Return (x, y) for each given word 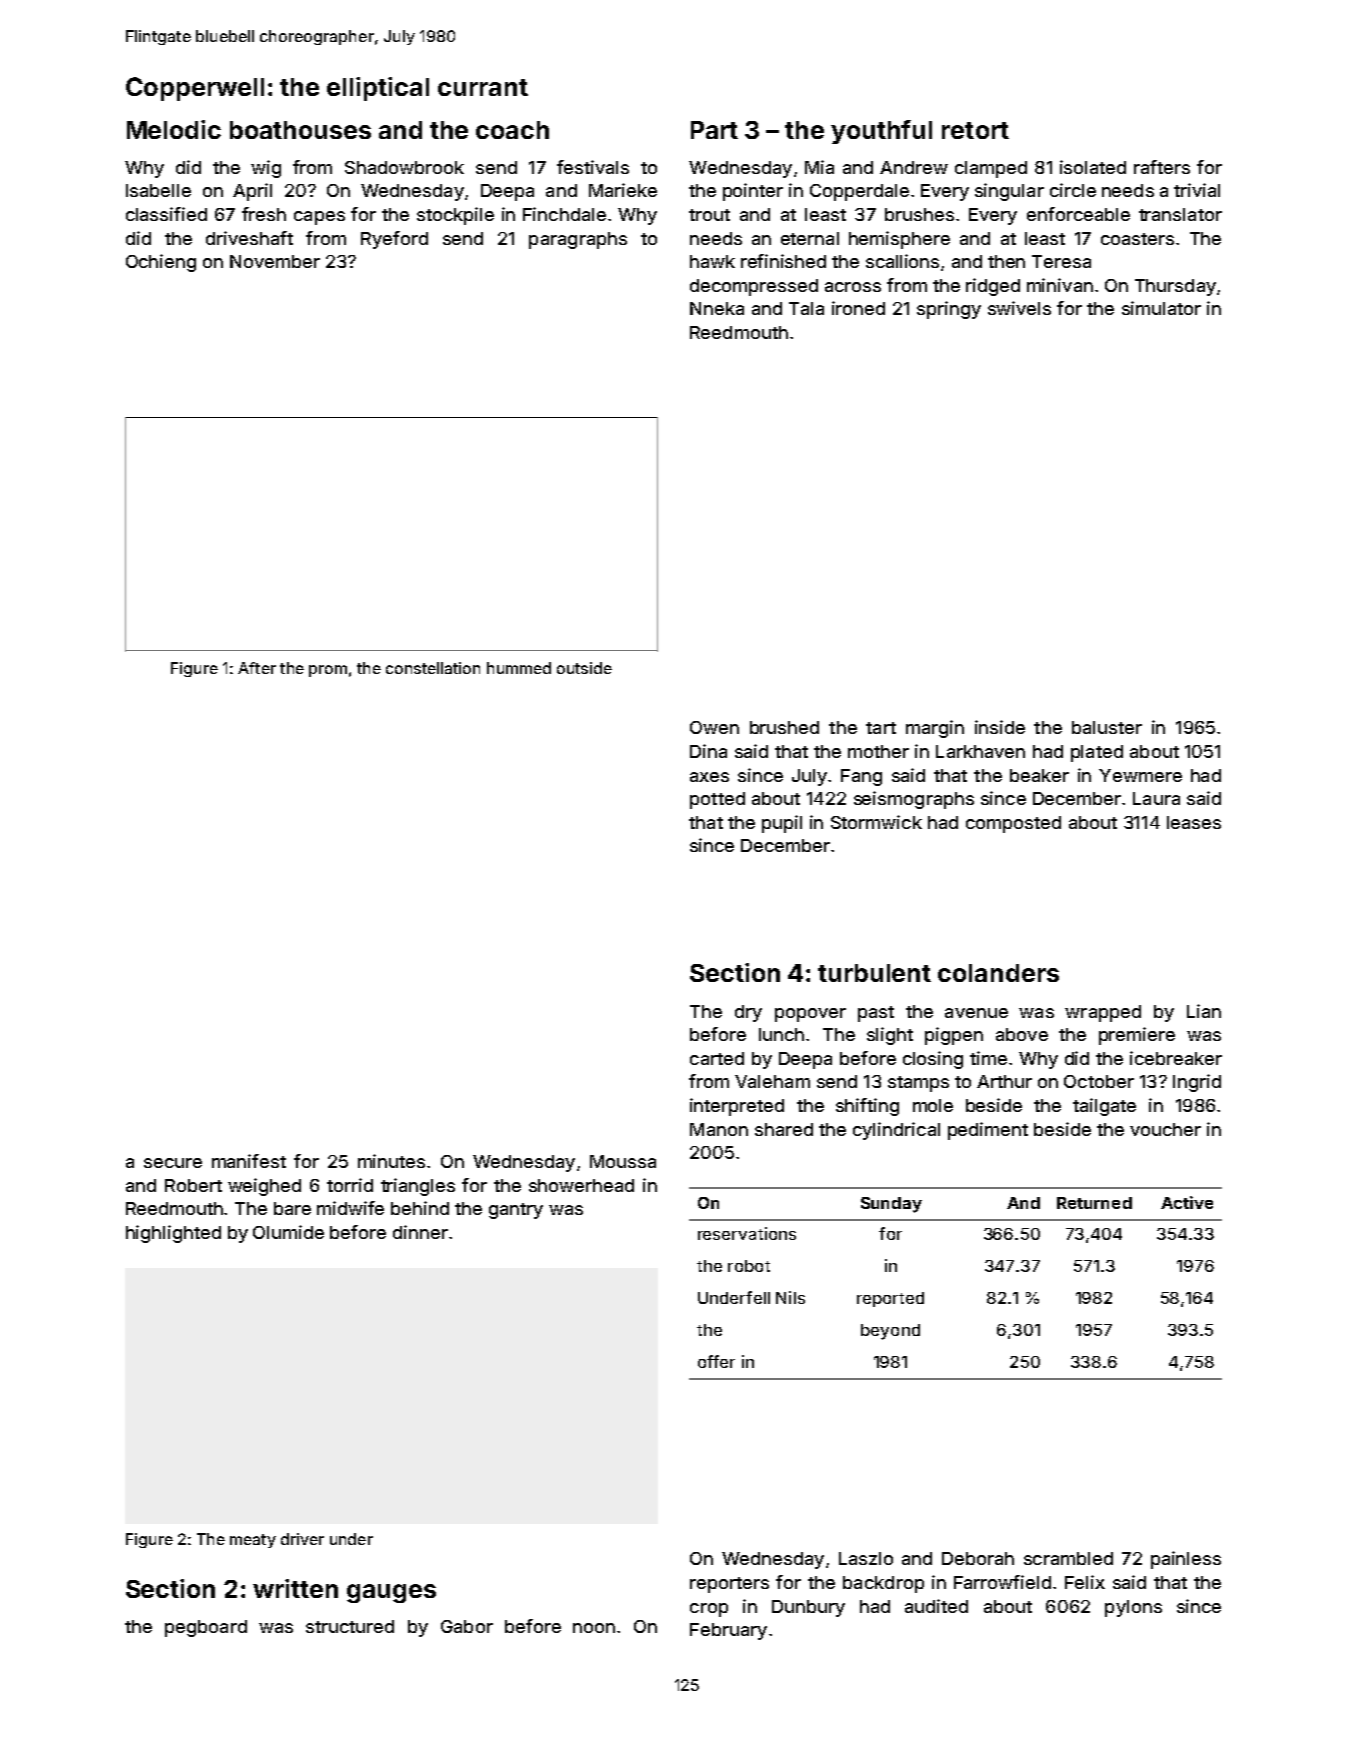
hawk (712, 261)
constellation (433, 668)
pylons (1133, 1608)
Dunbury (808, 1608)
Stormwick (876, 822)
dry (748, 1013)
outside (584, 668)
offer (716, 1361)
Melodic (174, 129)
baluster (1107, 727)
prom (328, 671)
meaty (253, 1541)
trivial (1197, 190)
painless (1186, 1560)
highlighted (173, 1234)
